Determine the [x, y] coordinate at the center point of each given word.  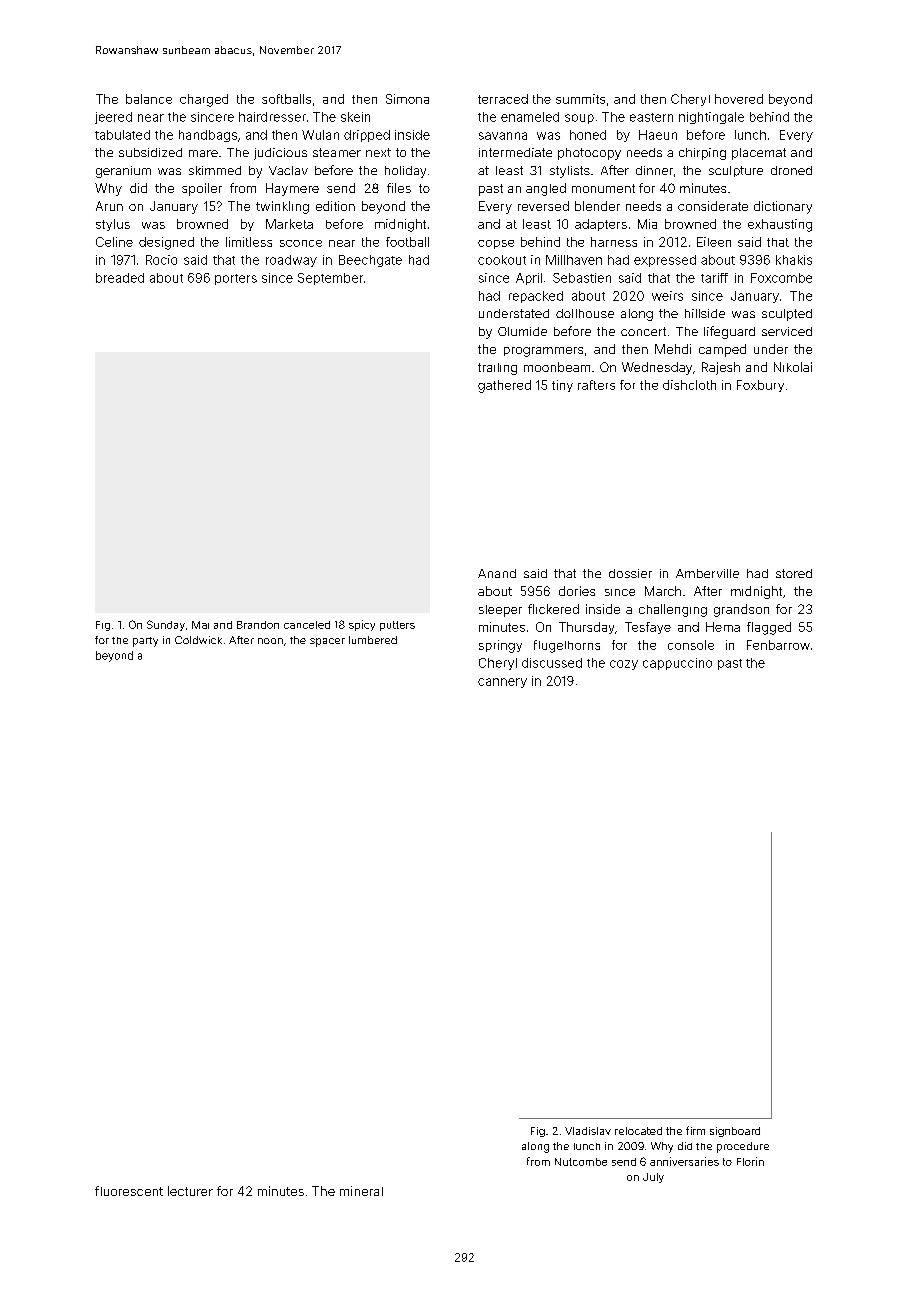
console [691, 645]
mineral [361, 1191]
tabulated [122, 135]
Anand [497, 573]
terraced [503, 99]
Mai [200, 625]
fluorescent [129, 1191]
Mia [647, 224]
